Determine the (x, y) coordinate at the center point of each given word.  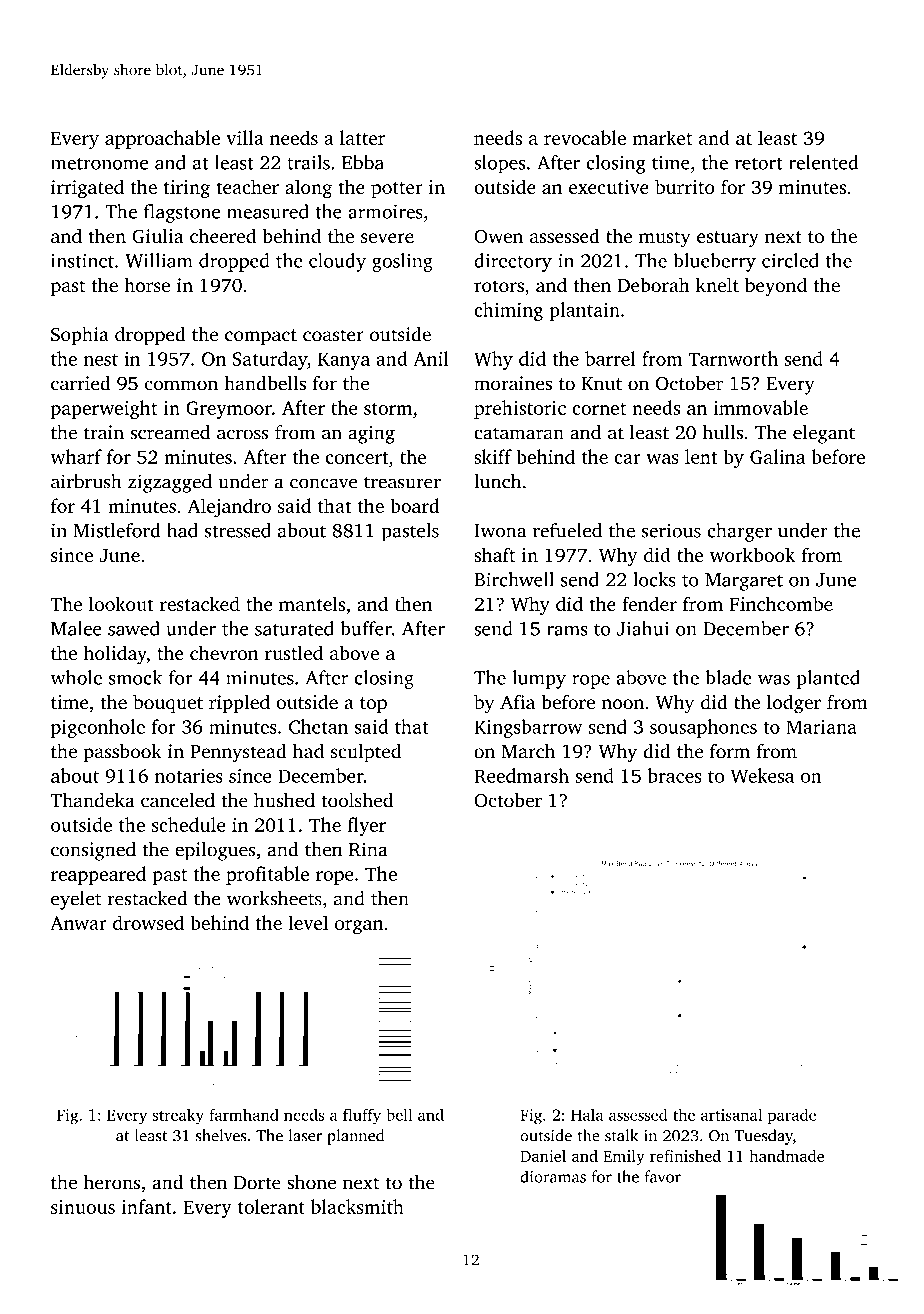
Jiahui (643, 628)
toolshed (357, 800)
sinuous (83, 1207)
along (308, 189)
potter (397, 190)
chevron (224, 652)
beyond (776, 287)
